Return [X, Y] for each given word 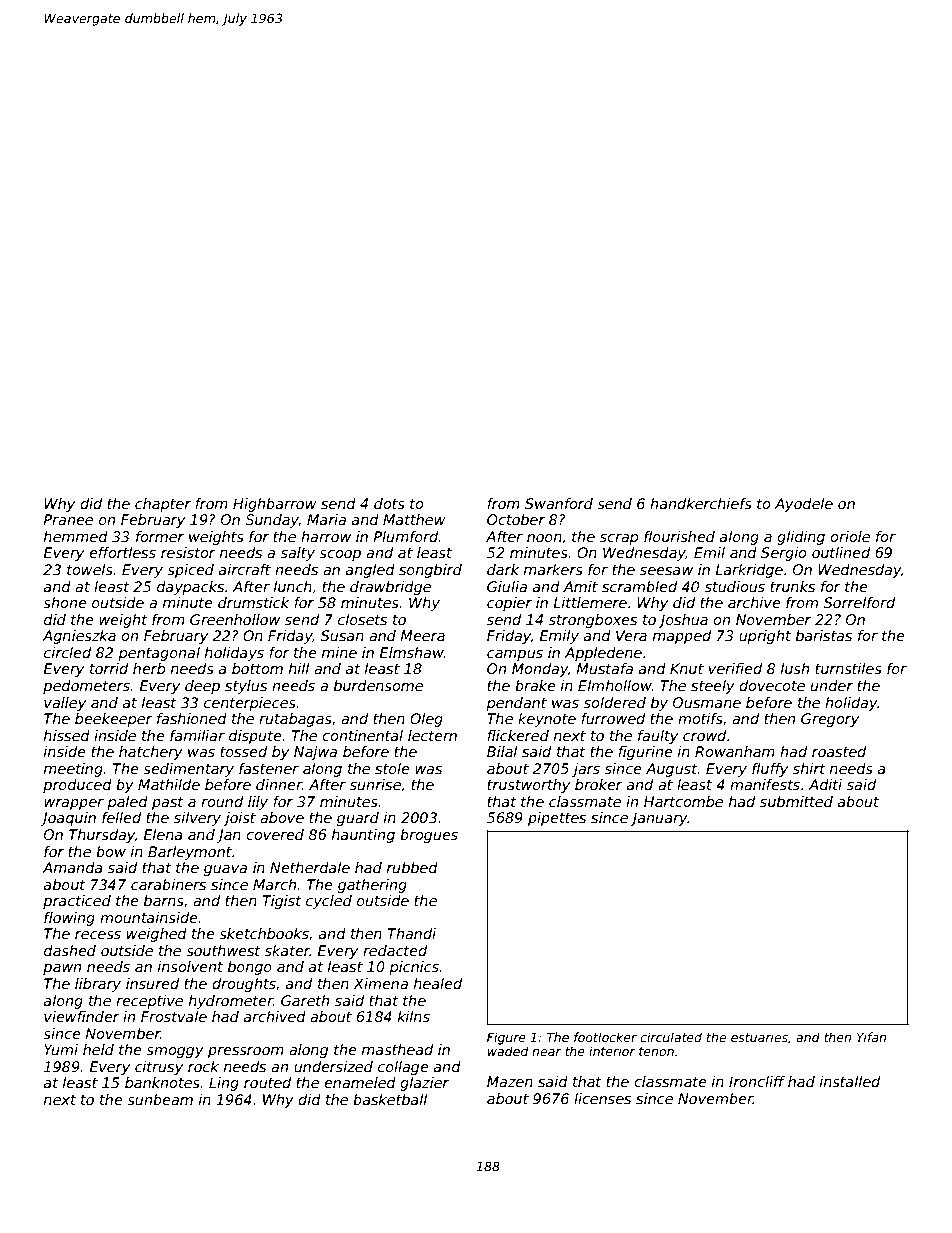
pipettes [557, 819]
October [516, 519]
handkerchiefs [701, 503]
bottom [257, 668]
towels [90, 569]
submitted [796, 801]
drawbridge [390, 588]
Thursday [102, 836]
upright [765, 637]
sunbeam [160, 1099]
